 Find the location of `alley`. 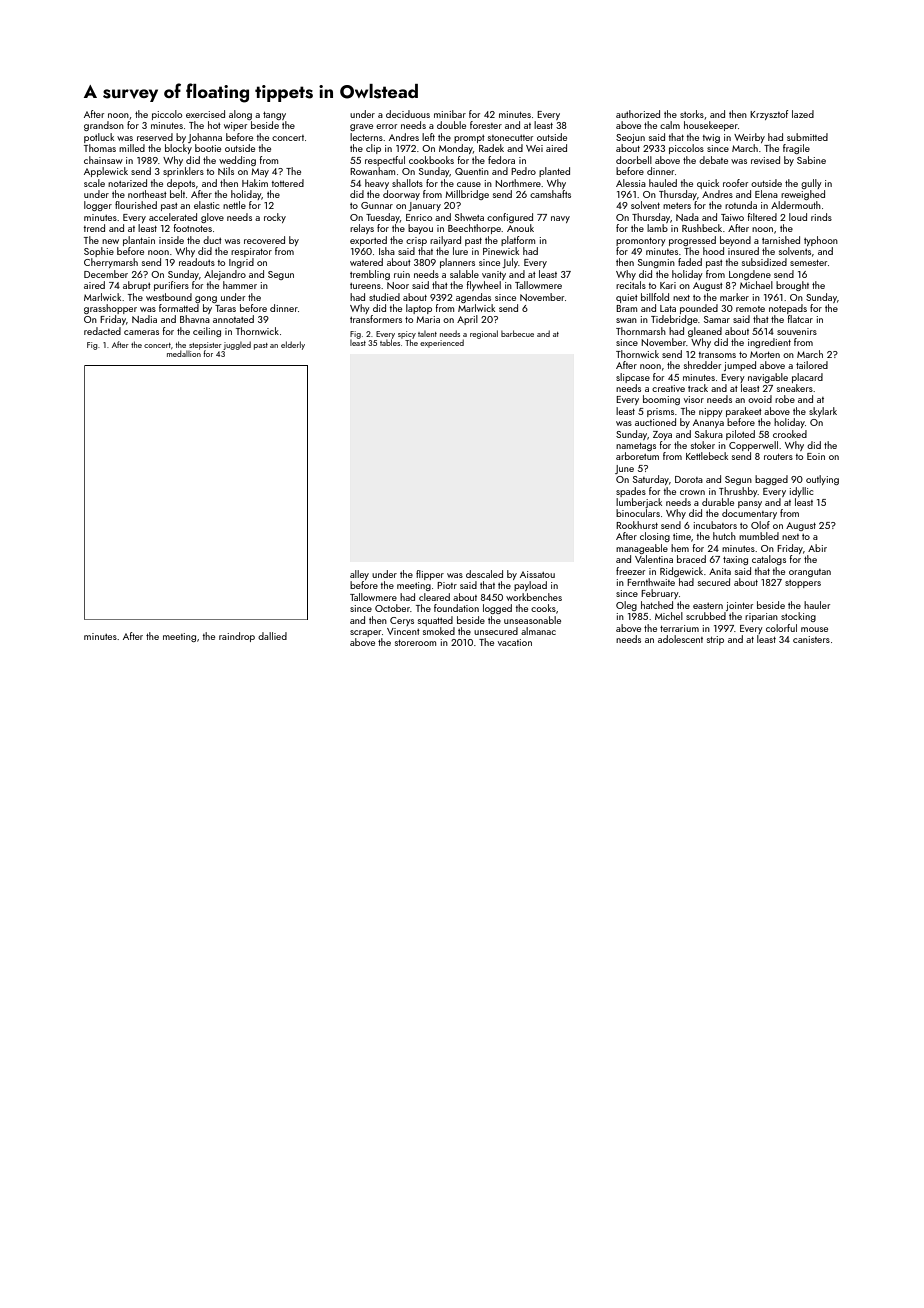

alley is located at coordinates (359, 575).
